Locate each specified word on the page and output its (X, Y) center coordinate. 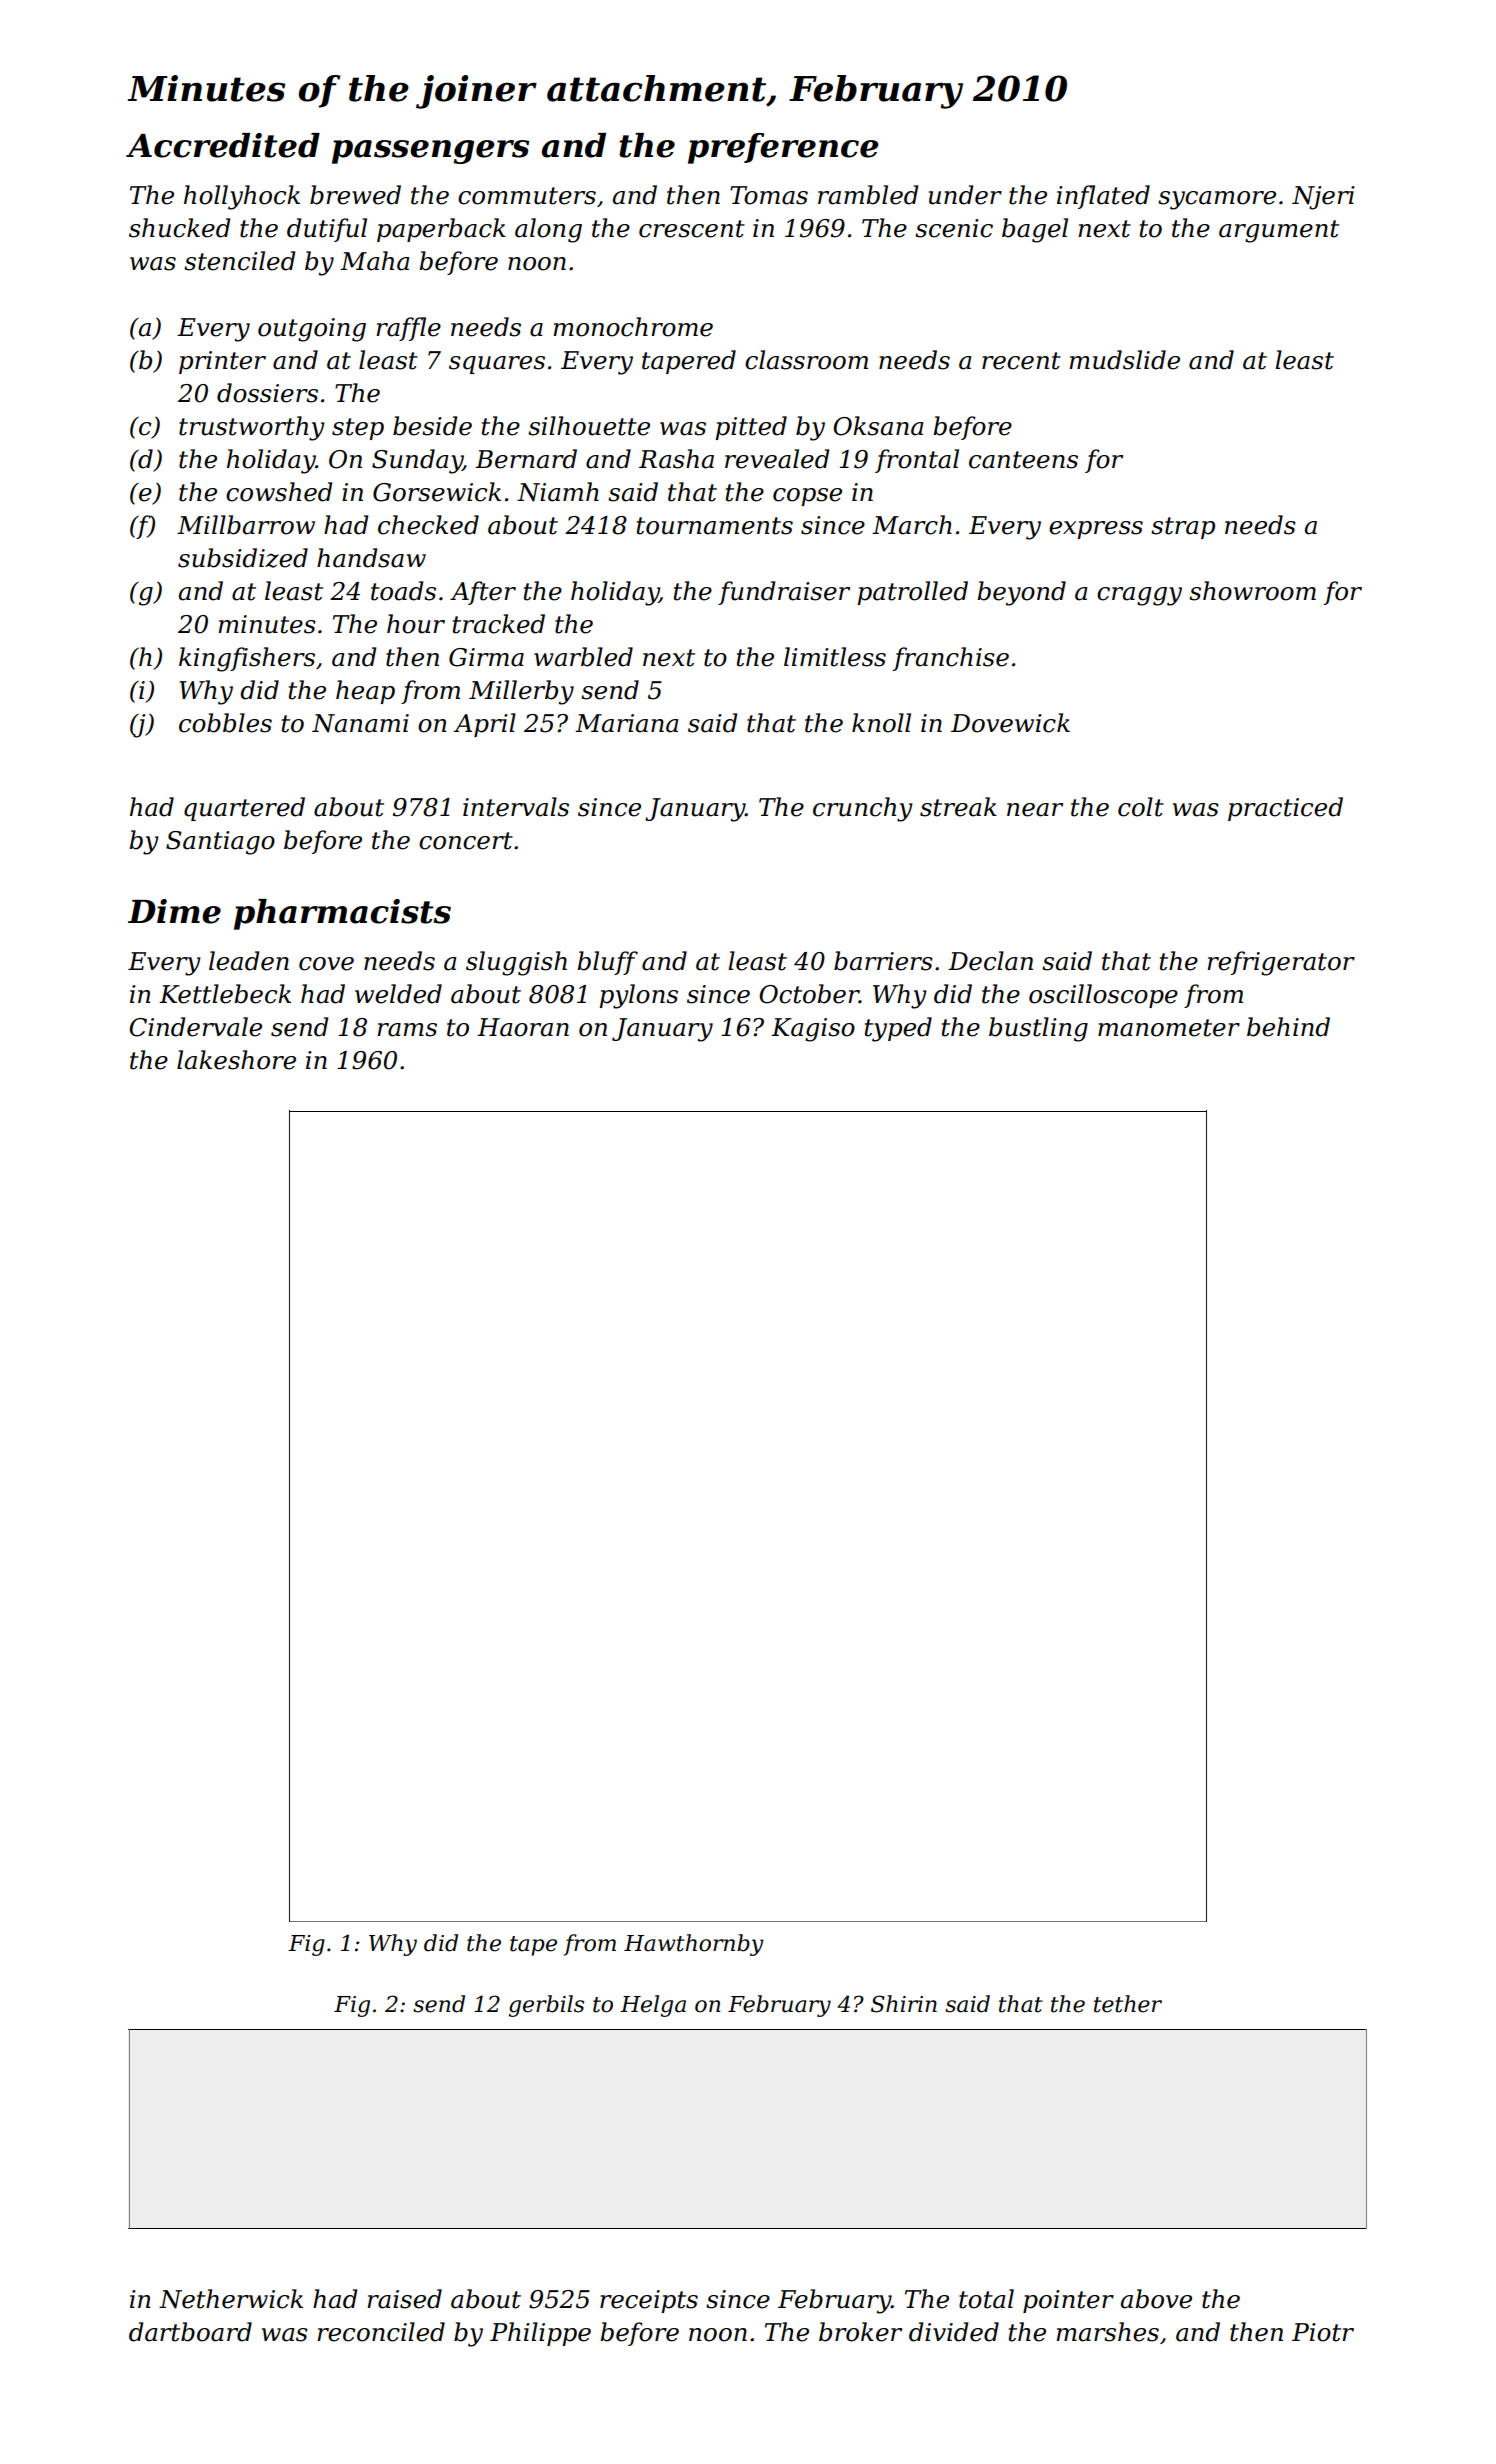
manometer (1169, 1028)
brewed (355, 195)
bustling (1038, 1029)
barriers (883, 961)
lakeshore (236, 1060)
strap (1183, 528)
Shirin (904, 2004)
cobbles (225, 723)
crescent (692, 229)
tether (1128, 2004)
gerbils (546, 2006)
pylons (638, 996)
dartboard (190, 2332)
